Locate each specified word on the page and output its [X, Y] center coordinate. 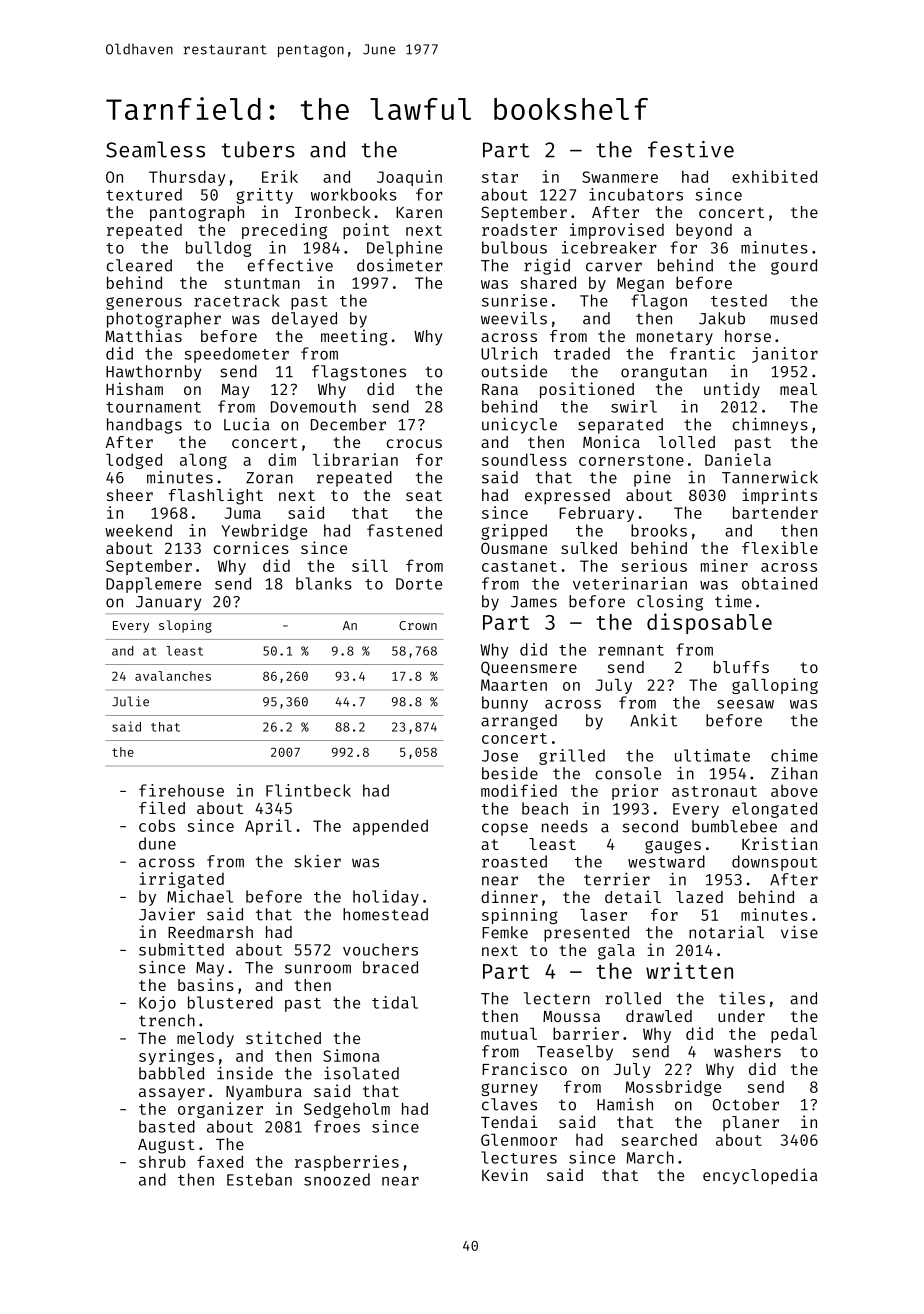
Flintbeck [308, 790]
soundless [524, 459]
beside [510, 773]
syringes [176, 1057]
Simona [351, 1055]
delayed [304, 320]
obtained [779, 583]
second [650, 826]
